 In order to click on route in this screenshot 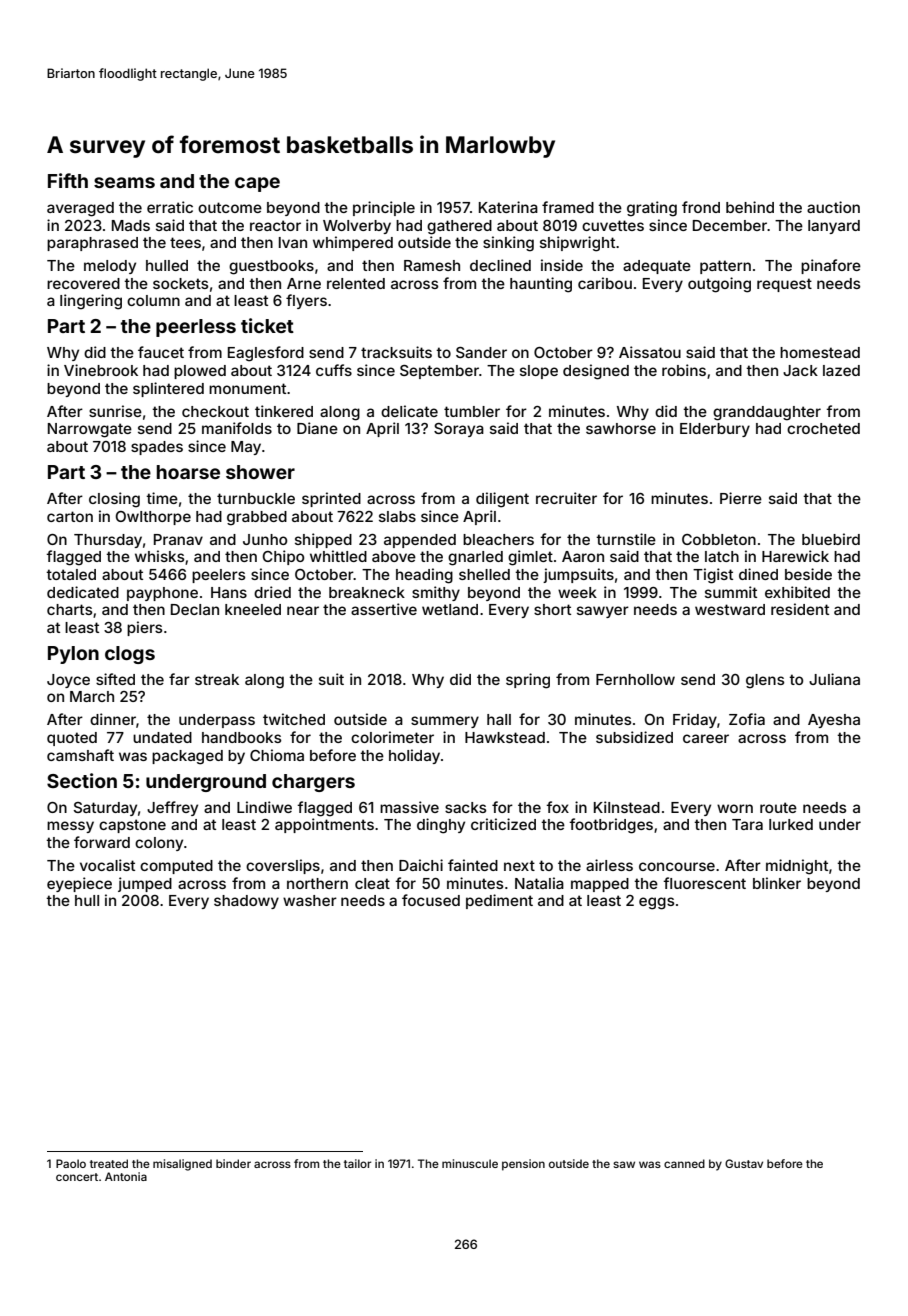, I will do `click(778, 807)`.
